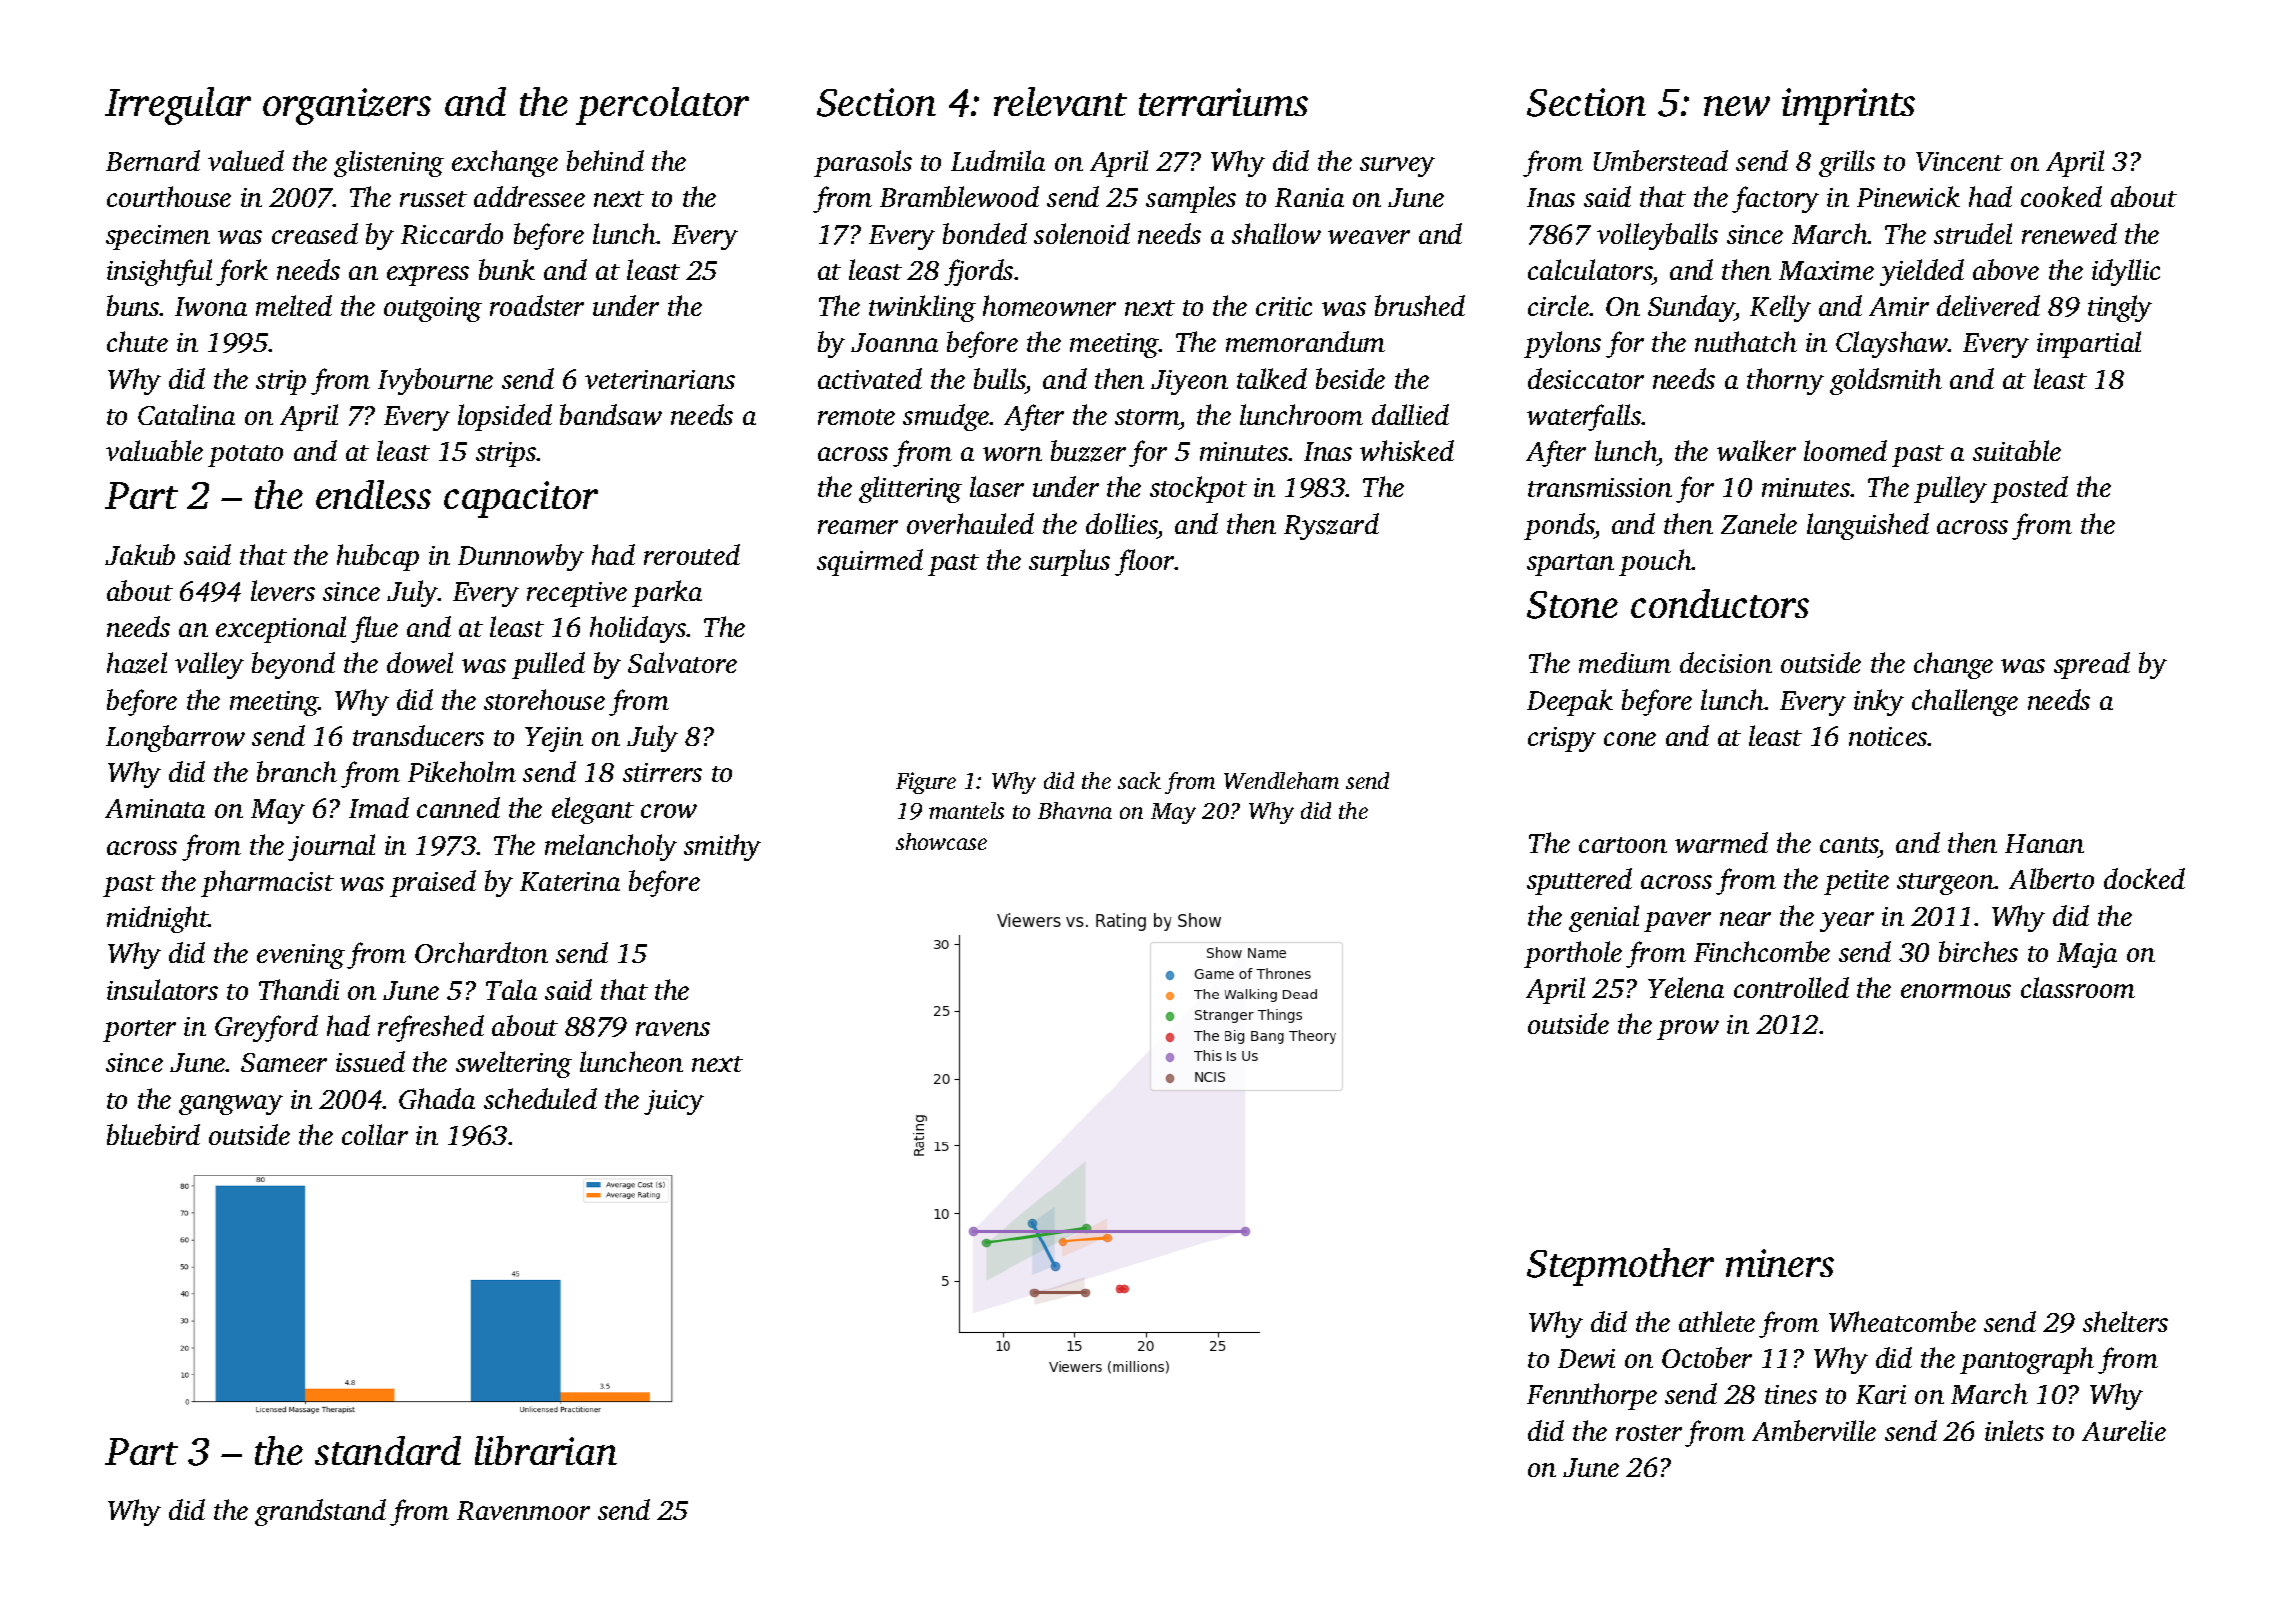  What do you see at coordinates (673, 1029) in the screenshot?
I see `ravens` at bounding box center [673, 1029].
